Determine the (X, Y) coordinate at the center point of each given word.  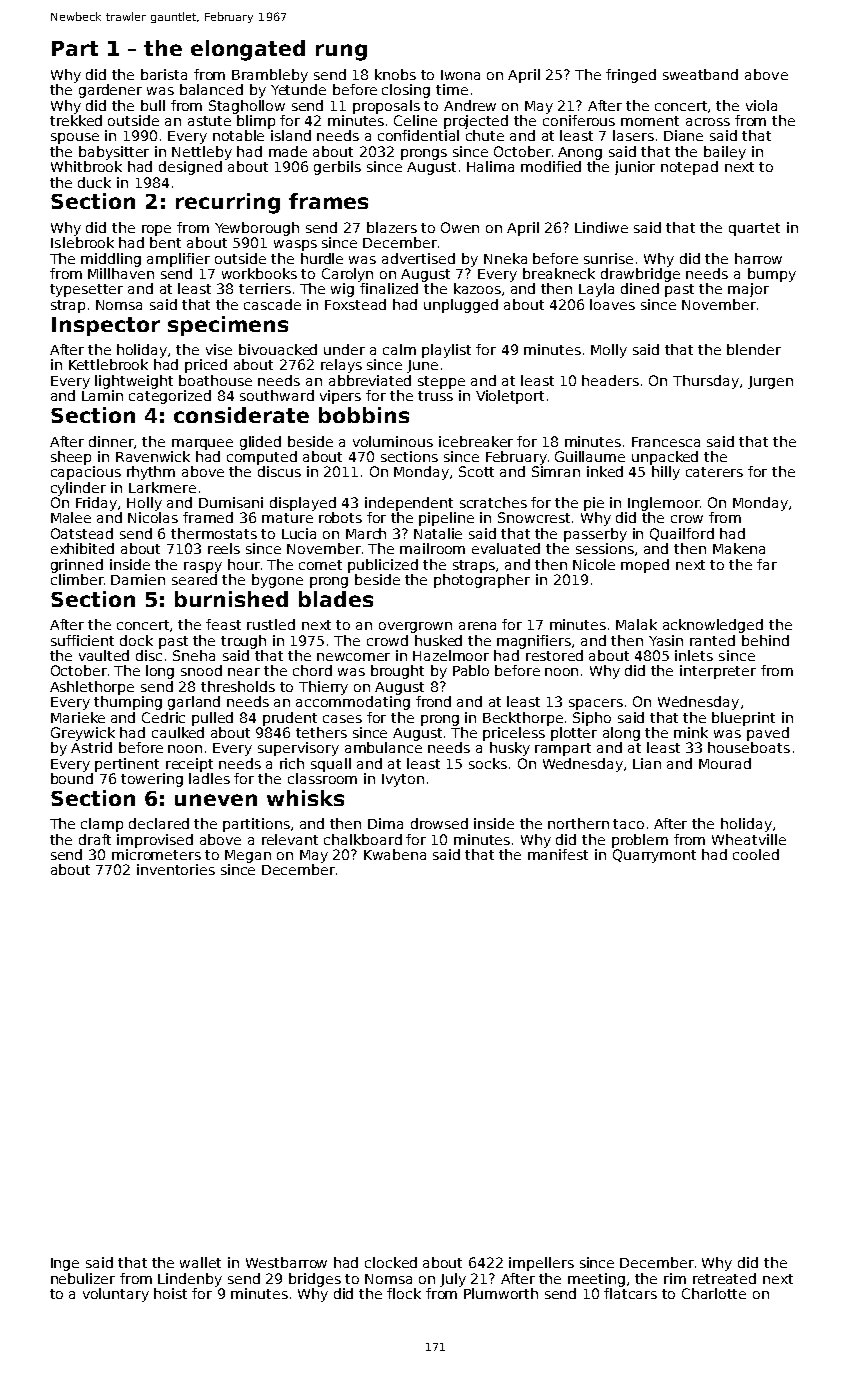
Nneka (505, 258)
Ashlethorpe (92, 688)
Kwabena (395, 854)
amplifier (178, 260)
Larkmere (162, 487)
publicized (383, 566)
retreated (724, 1278)
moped (645, 566)
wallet (200, 1262)
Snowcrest (534, 517)
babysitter (114, 153)
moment (650, 121)
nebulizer (83, 1278)
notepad (689, 168)
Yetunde (298, 89)
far (767, 564)
